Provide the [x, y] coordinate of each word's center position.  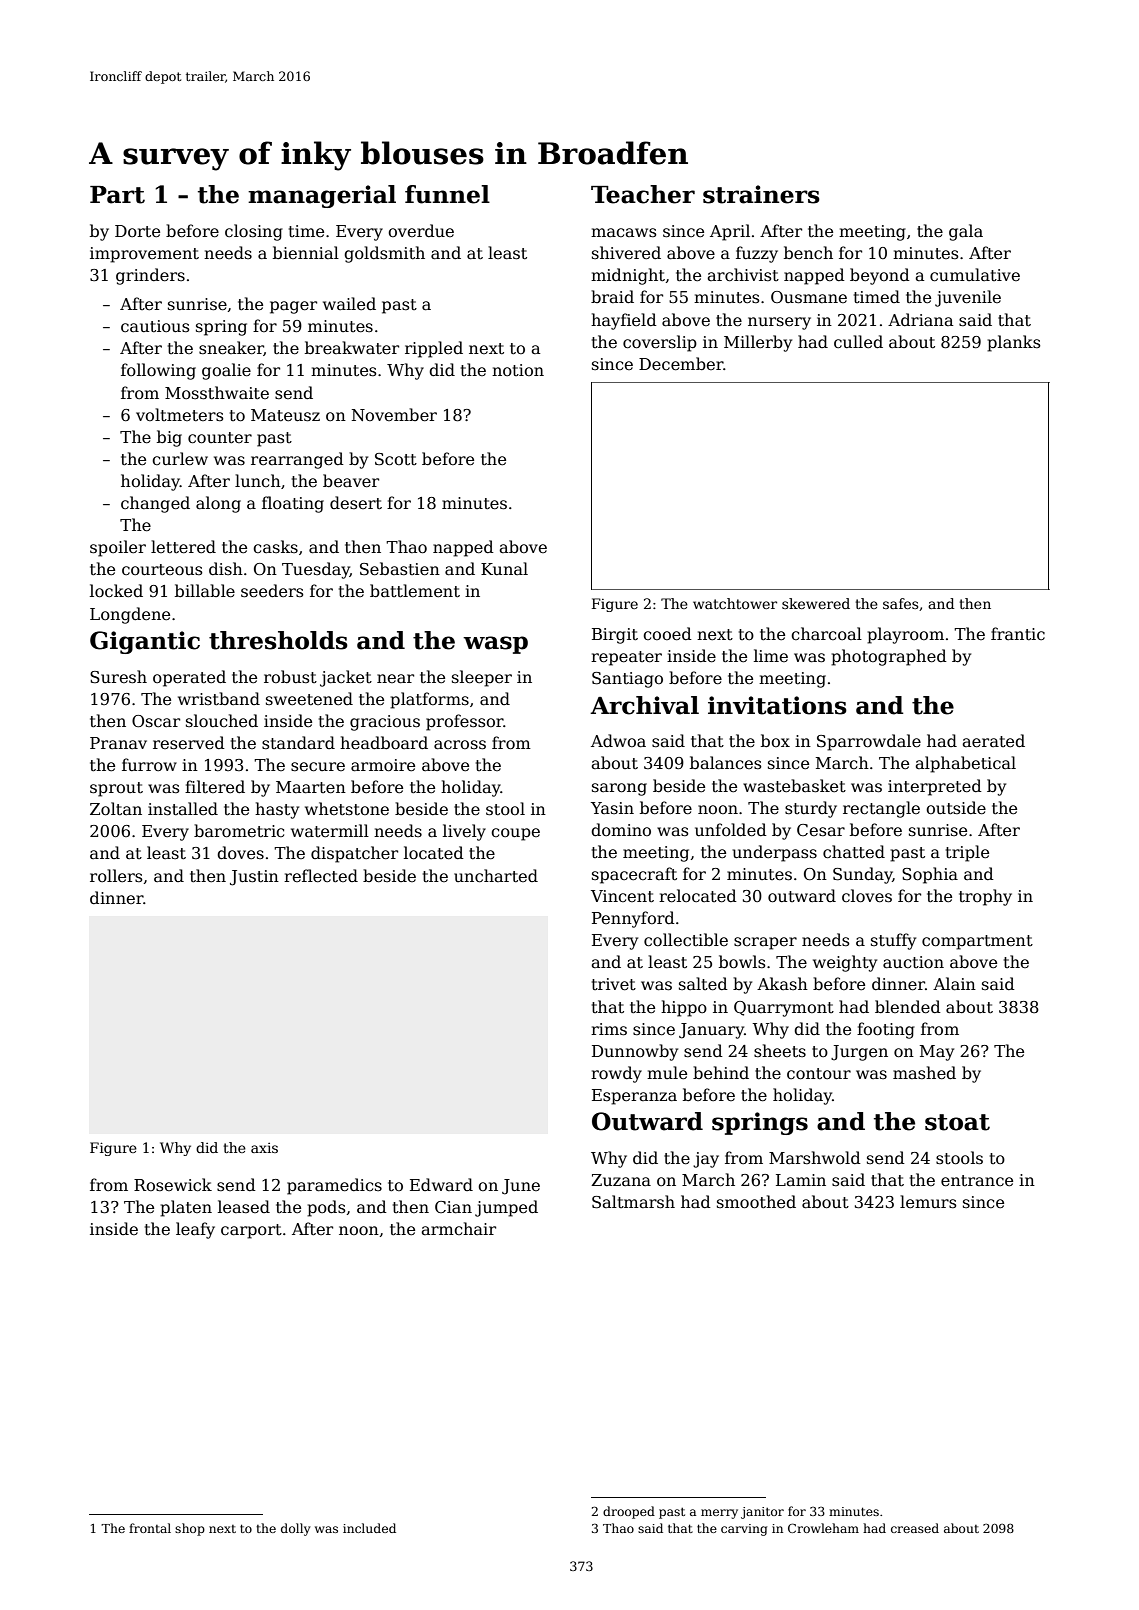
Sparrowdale [869, 742]
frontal [150, 1528]
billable [205, 591]
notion [518, 370]
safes [900, 603]
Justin [254, 878]
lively [464, 832]
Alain [954, 984]
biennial [306, 252]
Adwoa [618, 741]
